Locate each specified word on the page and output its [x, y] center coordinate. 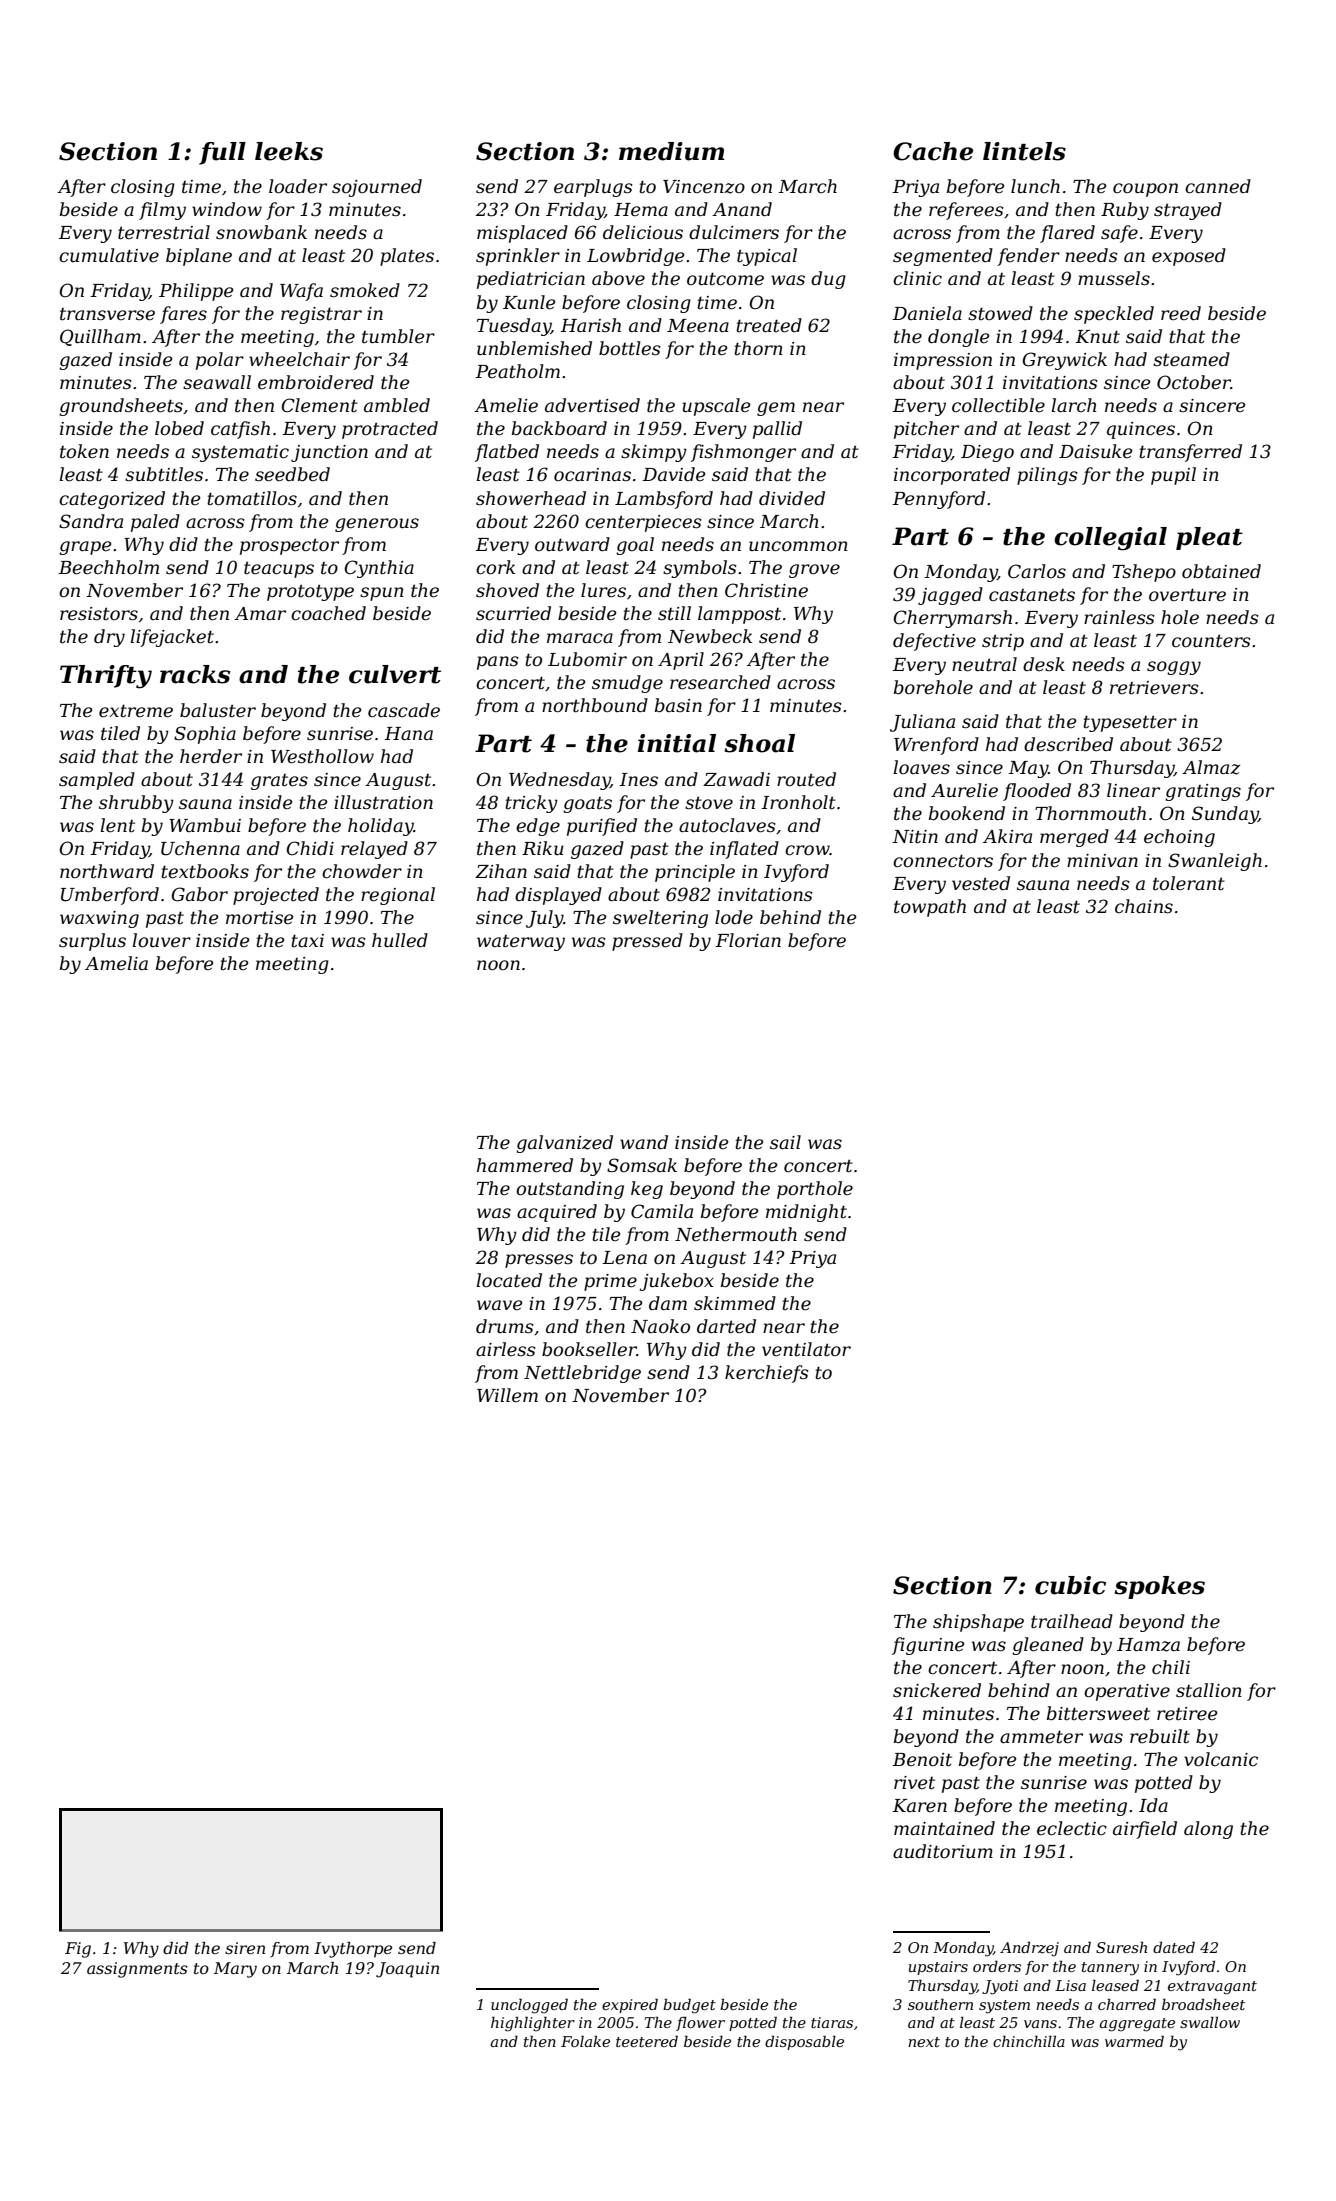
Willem [507, 1395]
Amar [260, 613]
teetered [647, 2041]
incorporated [952, 476]
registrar [321, 315]
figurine [928, 1646]
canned [1218, 186]
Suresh [1121, 1947]
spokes [1159, 1587]
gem [776, 409]
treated [769, 325]
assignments [137, 1970]
